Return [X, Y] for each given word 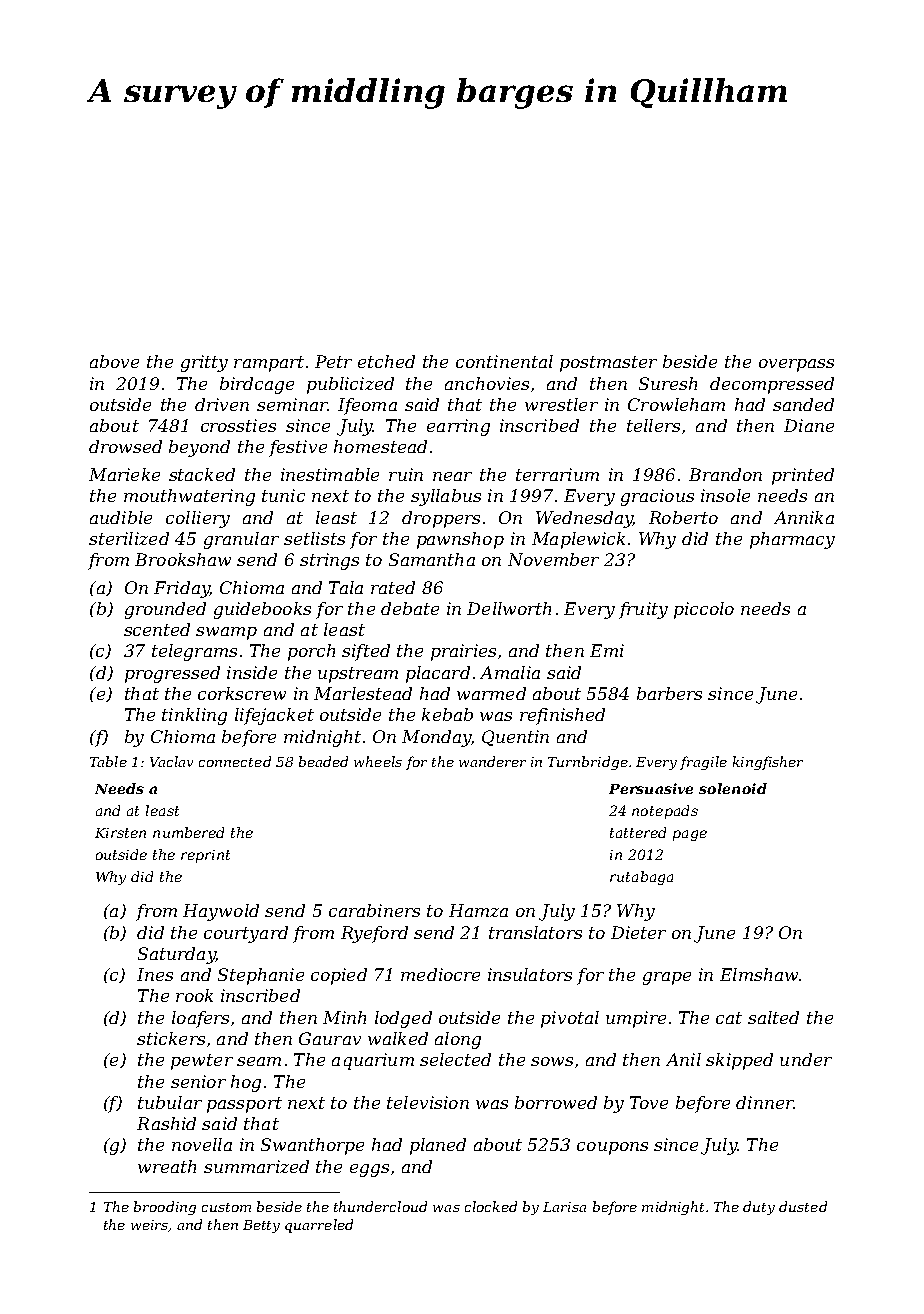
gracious [657, 497]
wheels [378, 761]
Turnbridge [588, 763]
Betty [261, 1226]
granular [241, 540]
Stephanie [261, 976]
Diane [809, 425]
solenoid [733, 788]
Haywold [221, 912]
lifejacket [274, 716]
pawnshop [460, 540]
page [690, 835]
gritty [204, 363]
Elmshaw [759, 974]
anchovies [487, 383]
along [458, 1040]
